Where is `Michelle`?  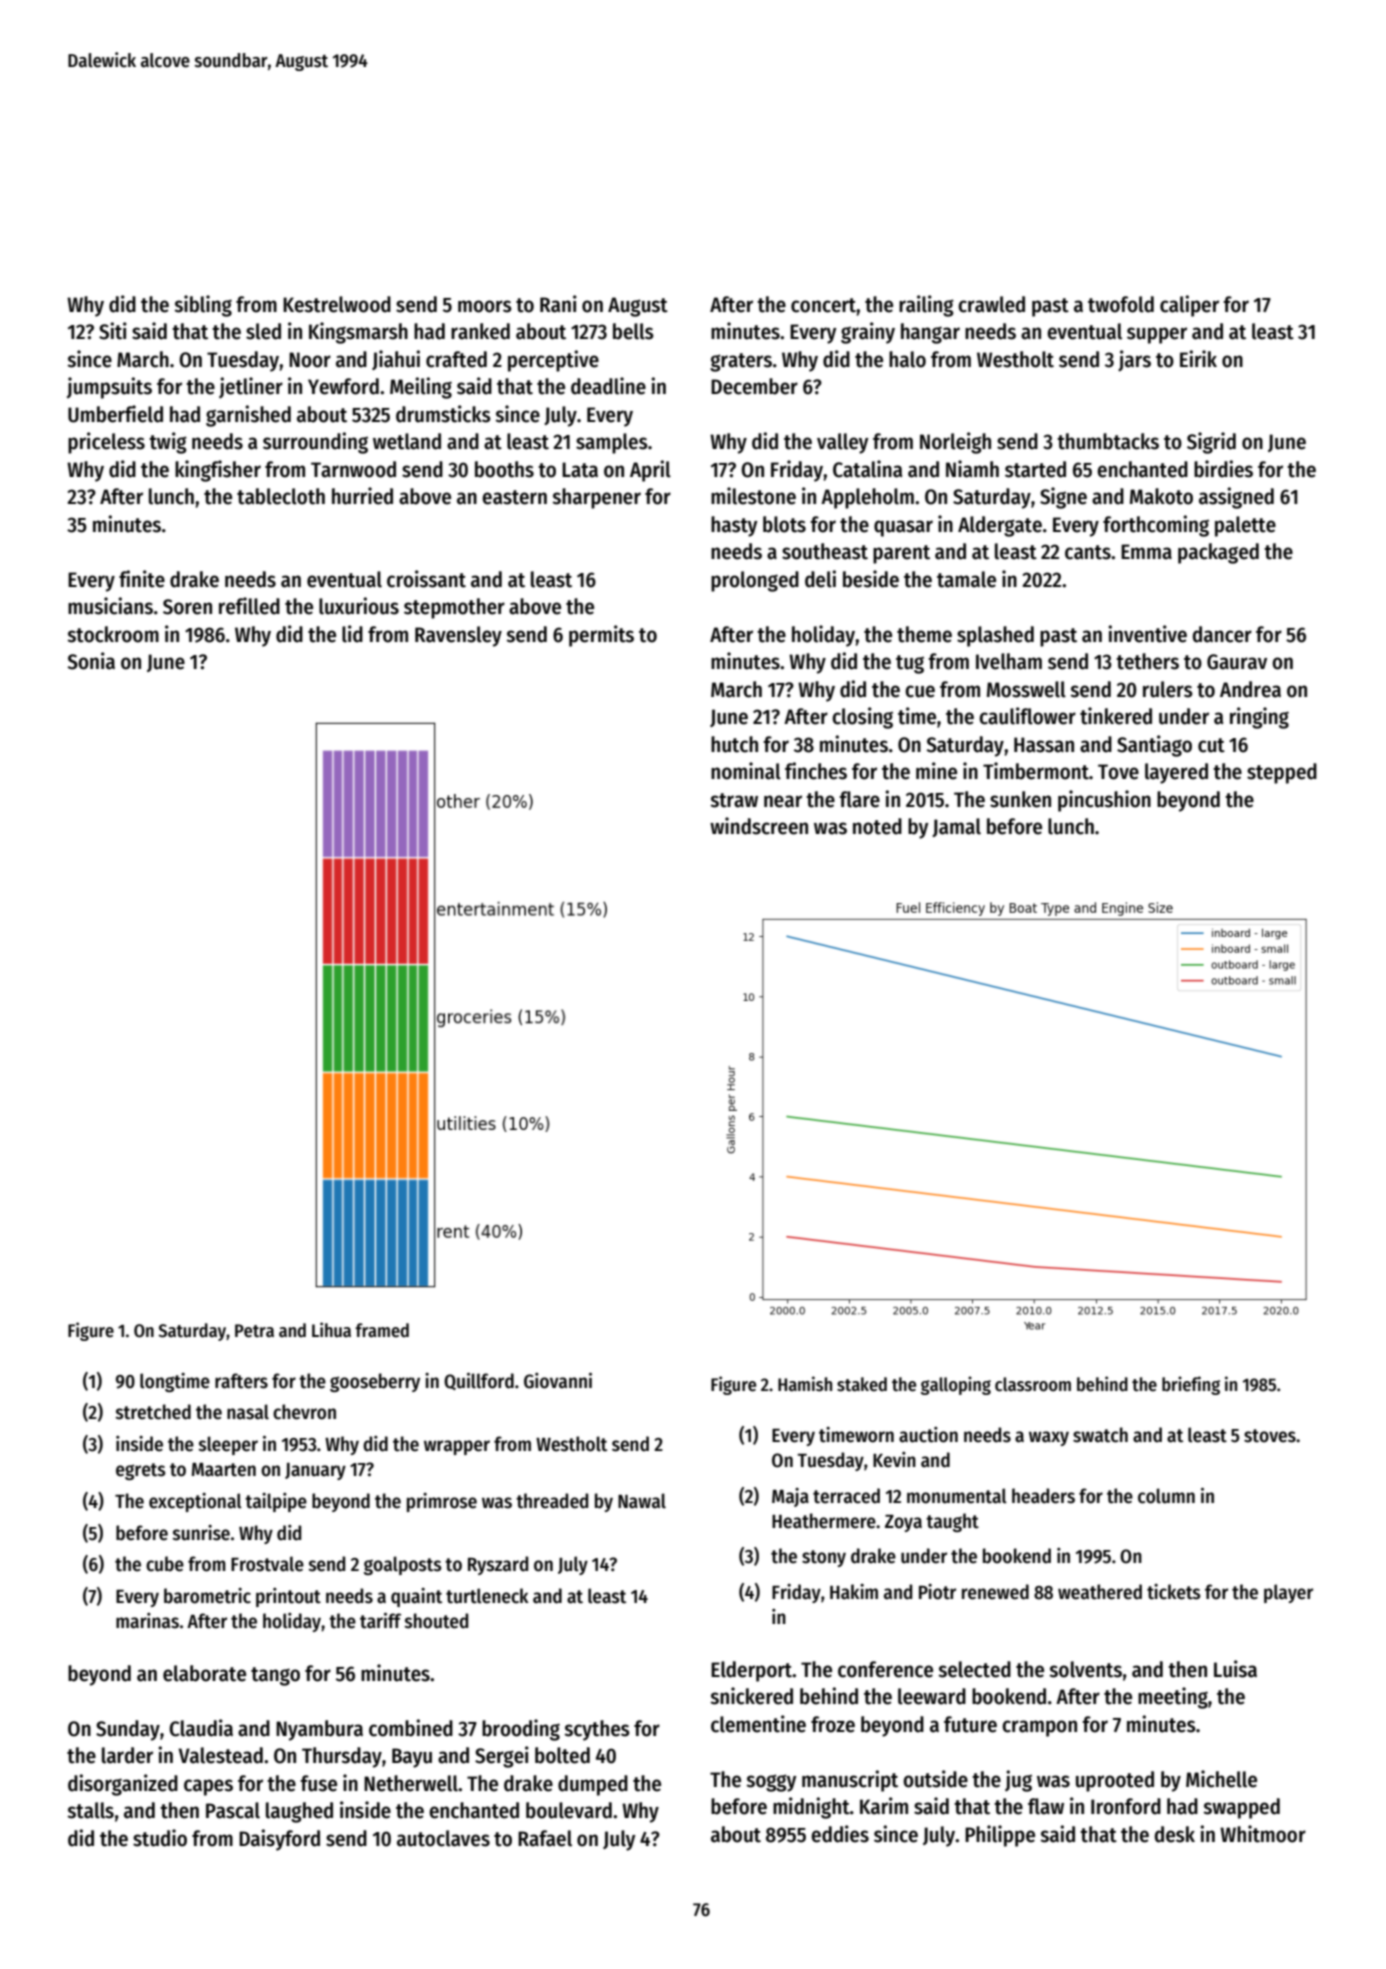 Michelle is located at coordinates (1221, 1779).
